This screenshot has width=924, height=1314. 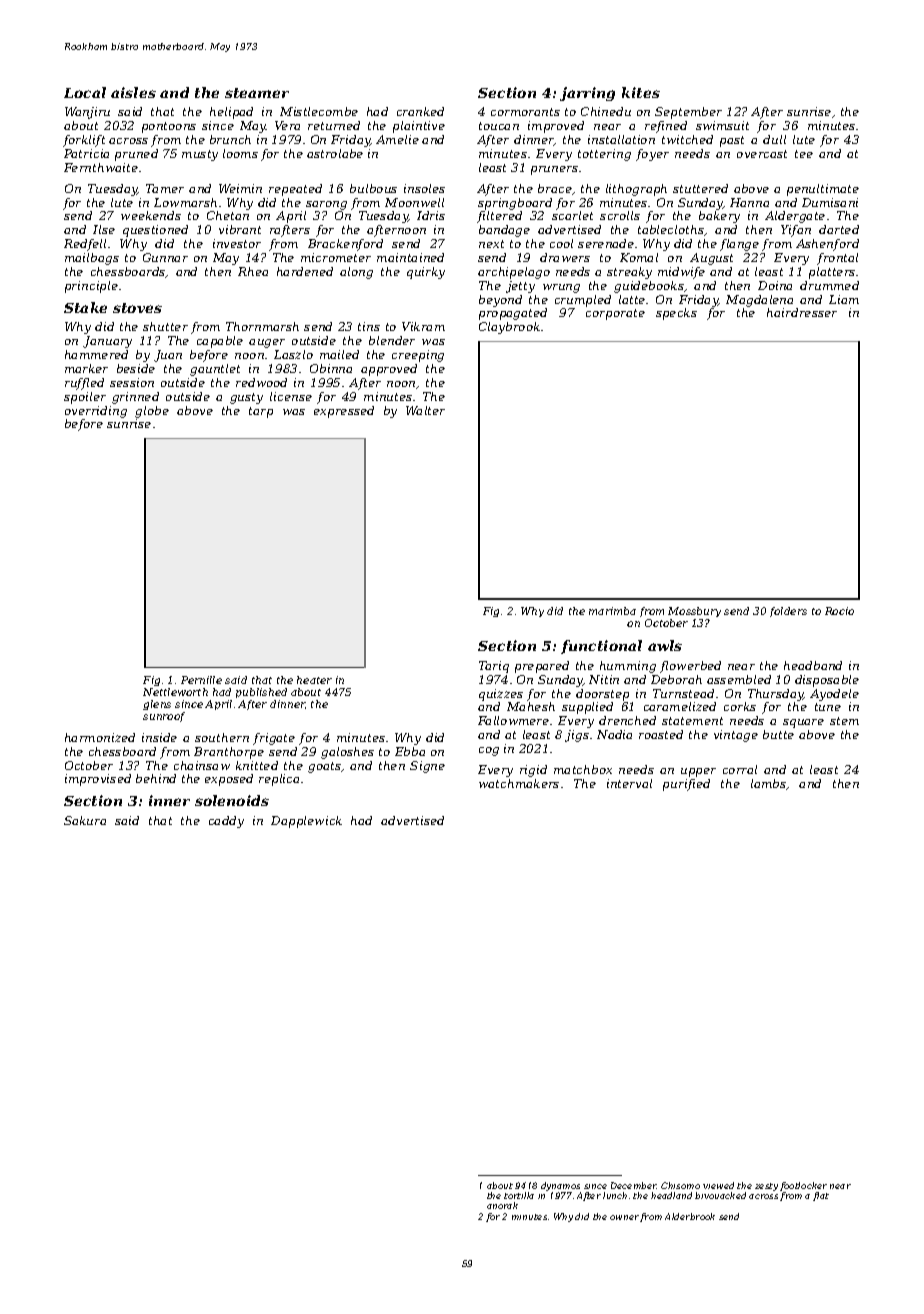 What do you see at coordinates (694, 612) in the screenshot?
I see `Mossbury` at bounding box center [694, 612].
